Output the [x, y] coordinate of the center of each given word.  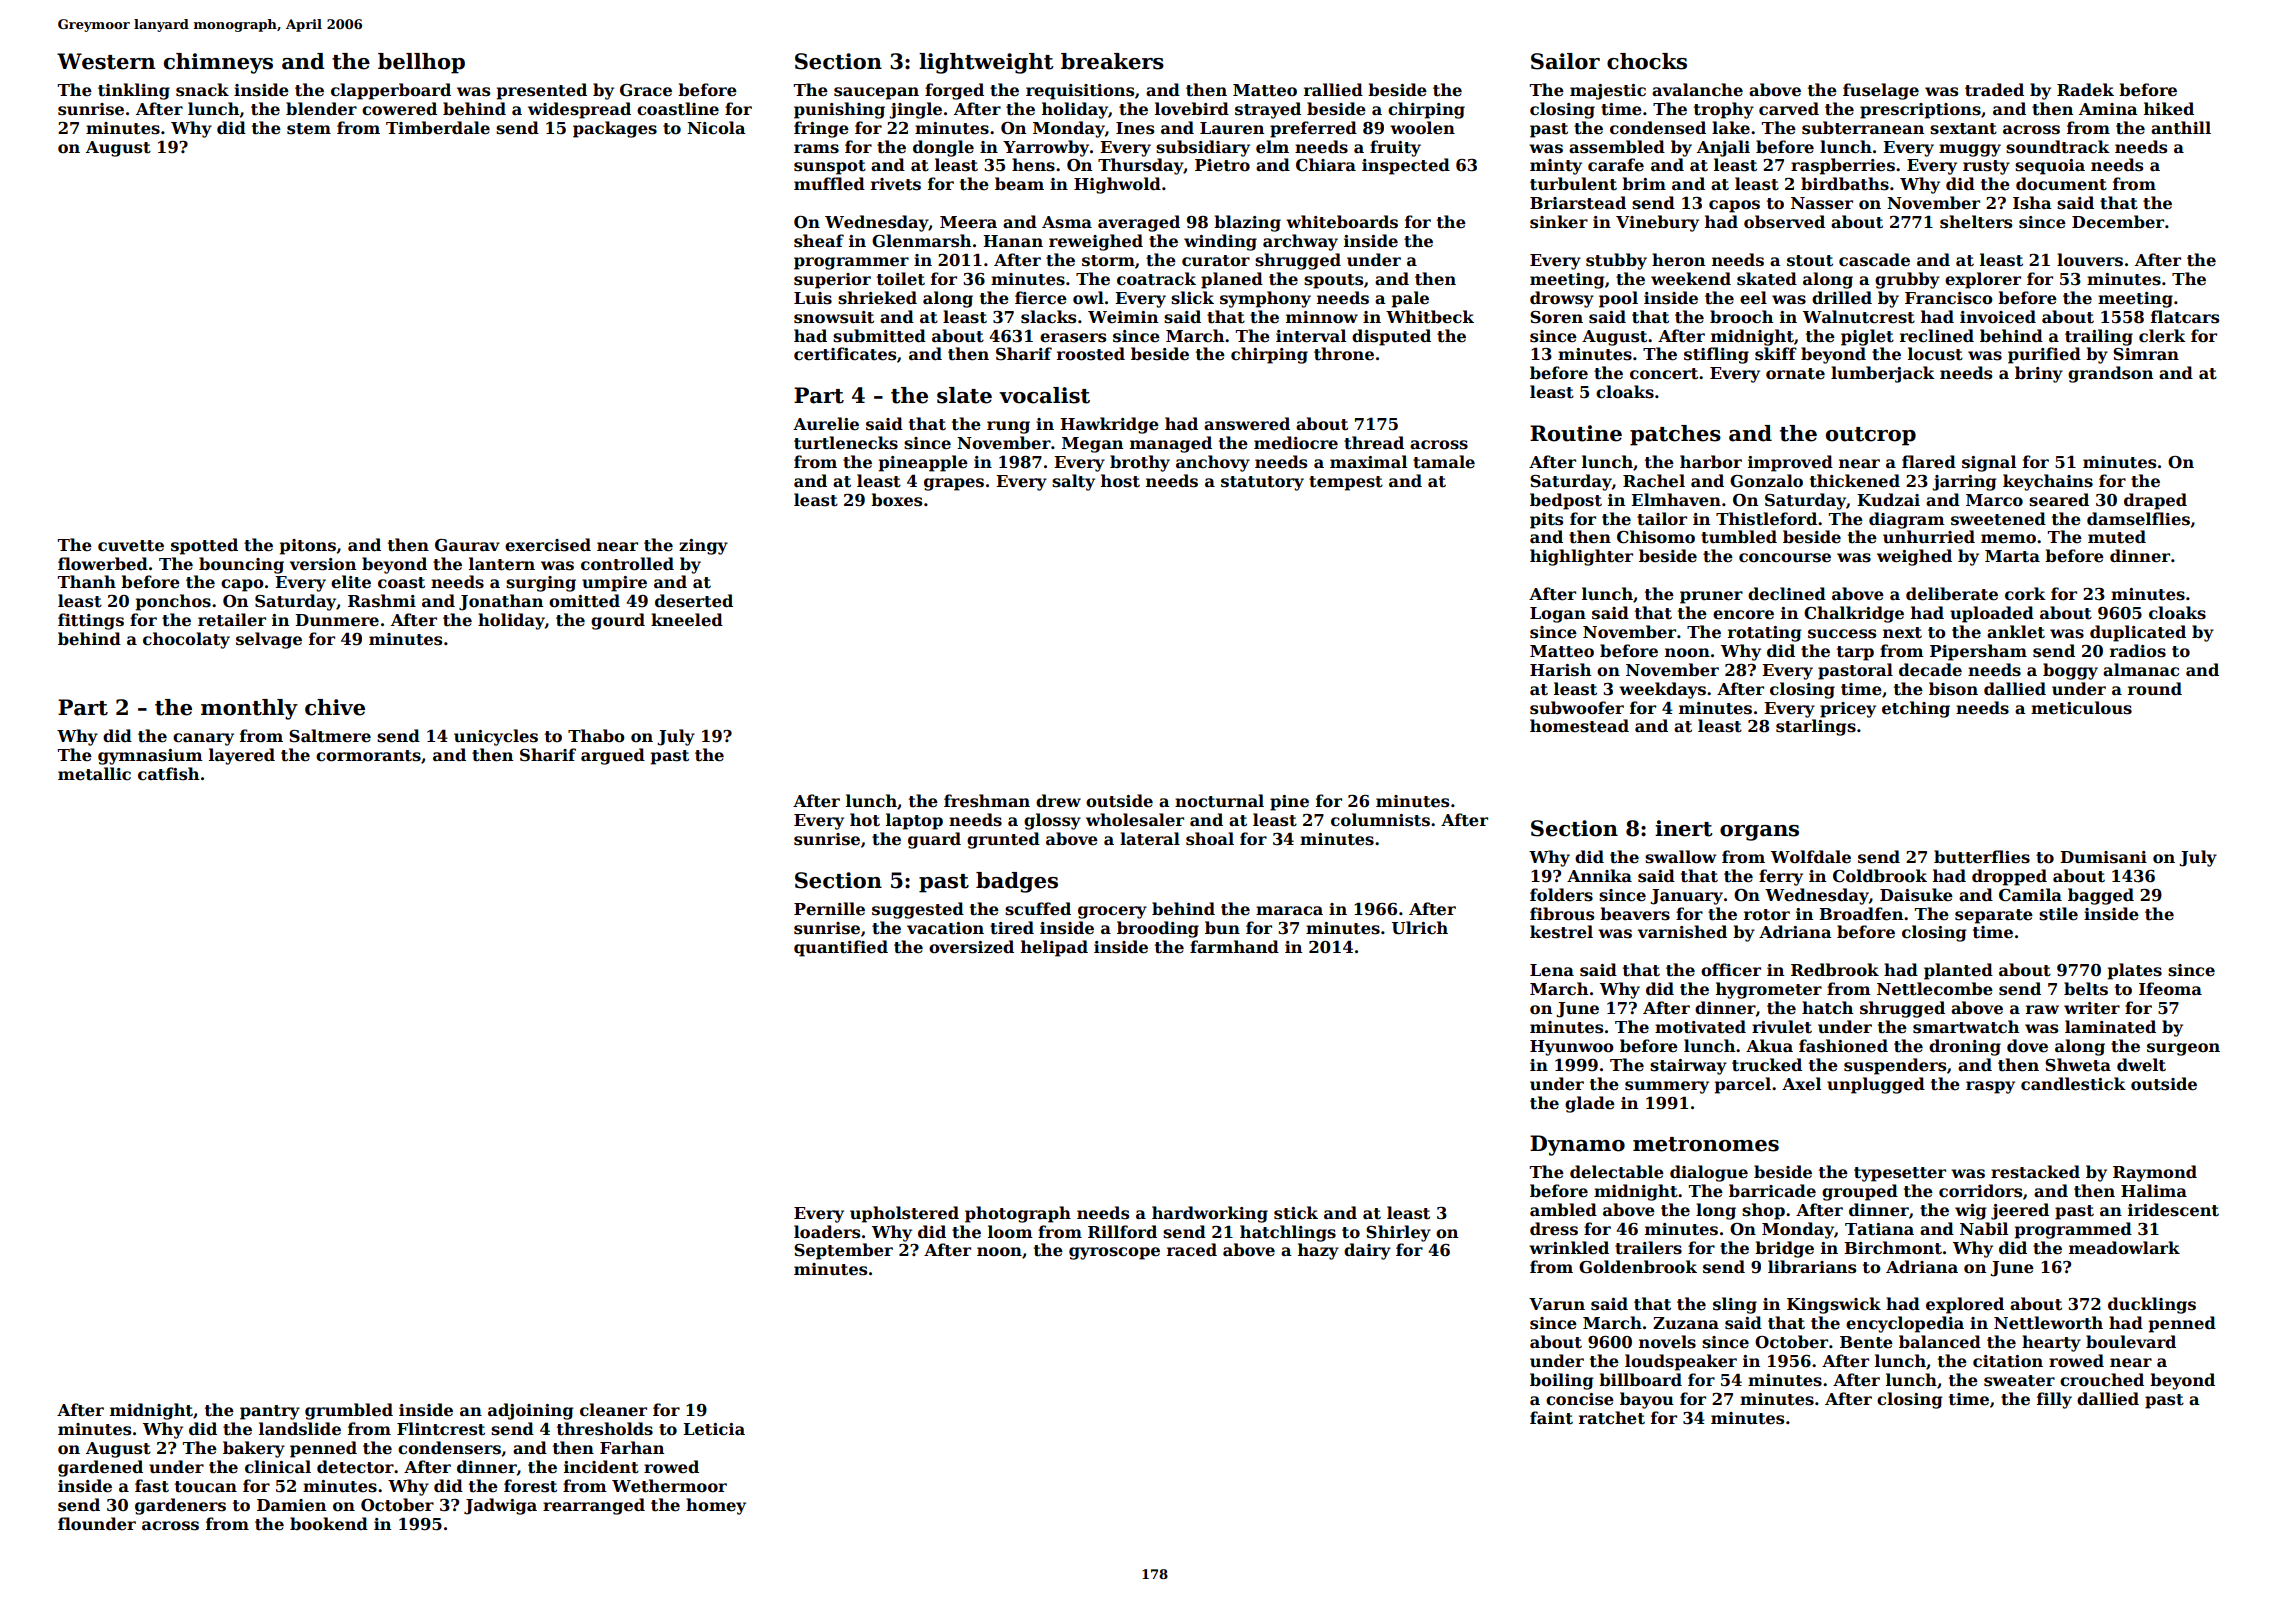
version [323, 564]
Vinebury [1657, 223]
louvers [2090, 260]
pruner [1711, 597]
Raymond [2155, 1173]
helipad [1054, 948]
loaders [827, 1232]
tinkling [134, 91]
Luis [813, 298]
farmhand [1234, 946]
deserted [694, 601]
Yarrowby [1046, 148]
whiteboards [1342, 222]
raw [2042, 1009]
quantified [841, 948]
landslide [300, 1429]
